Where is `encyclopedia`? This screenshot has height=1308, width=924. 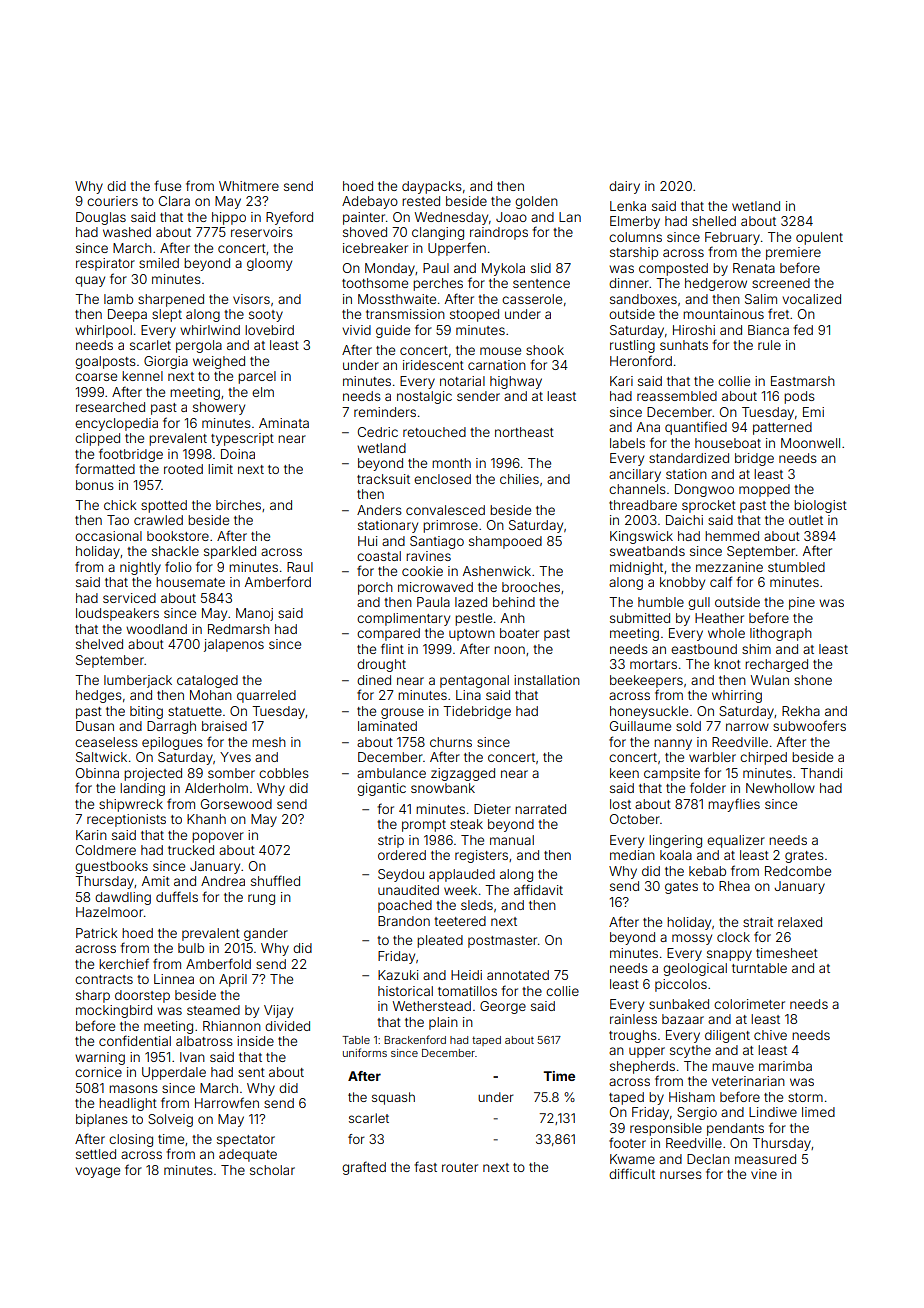
encyclopedia is located at coordinates (116, 424).
